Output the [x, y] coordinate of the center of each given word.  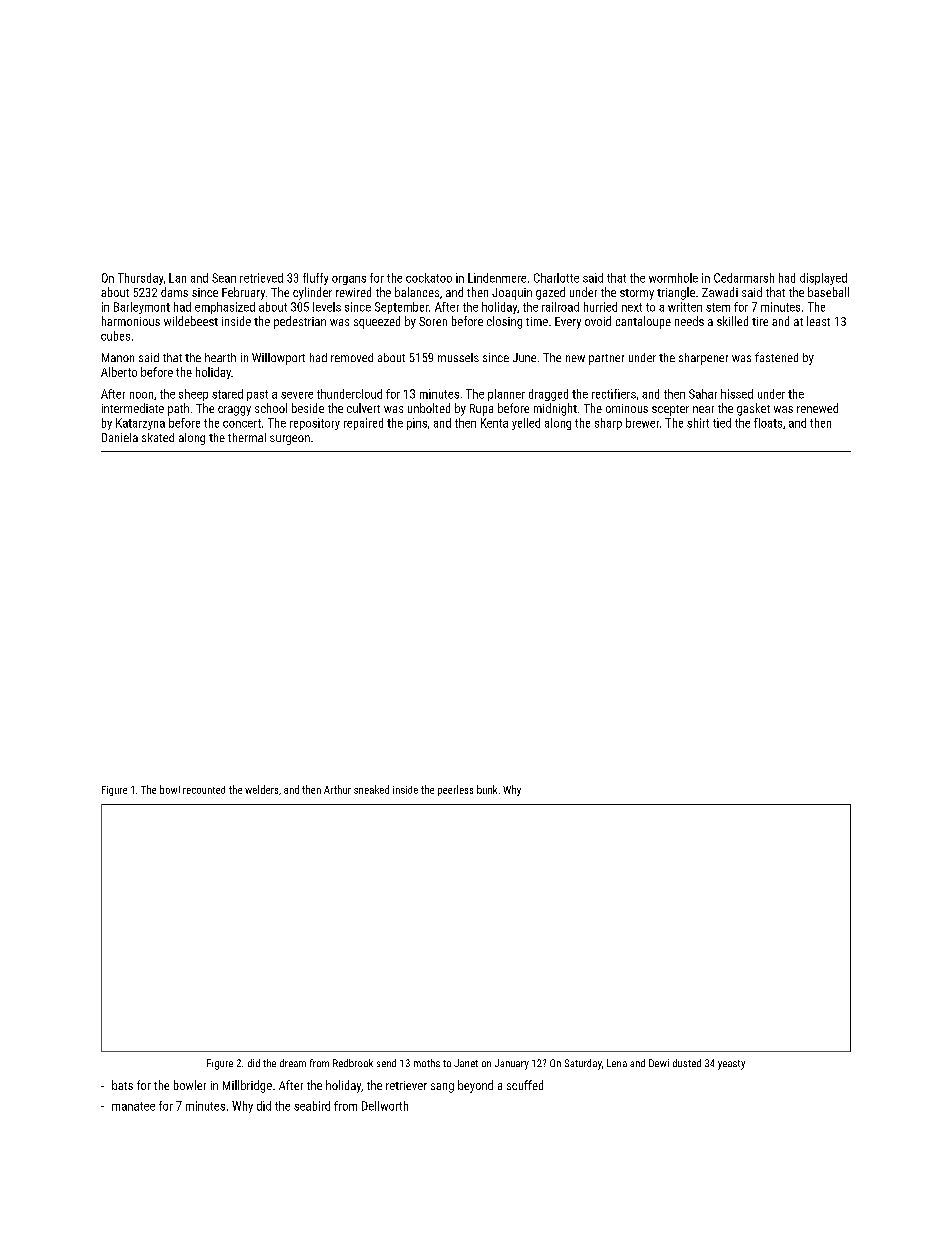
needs [689, 321]
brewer [642, 423]
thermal [247, 437]
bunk [487, 789]
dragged [548, 395]
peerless [455, 790]
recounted [204, 790]
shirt [698, 423]
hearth [220, 357]
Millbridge [247, 1086]
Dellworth [385, 1106]
